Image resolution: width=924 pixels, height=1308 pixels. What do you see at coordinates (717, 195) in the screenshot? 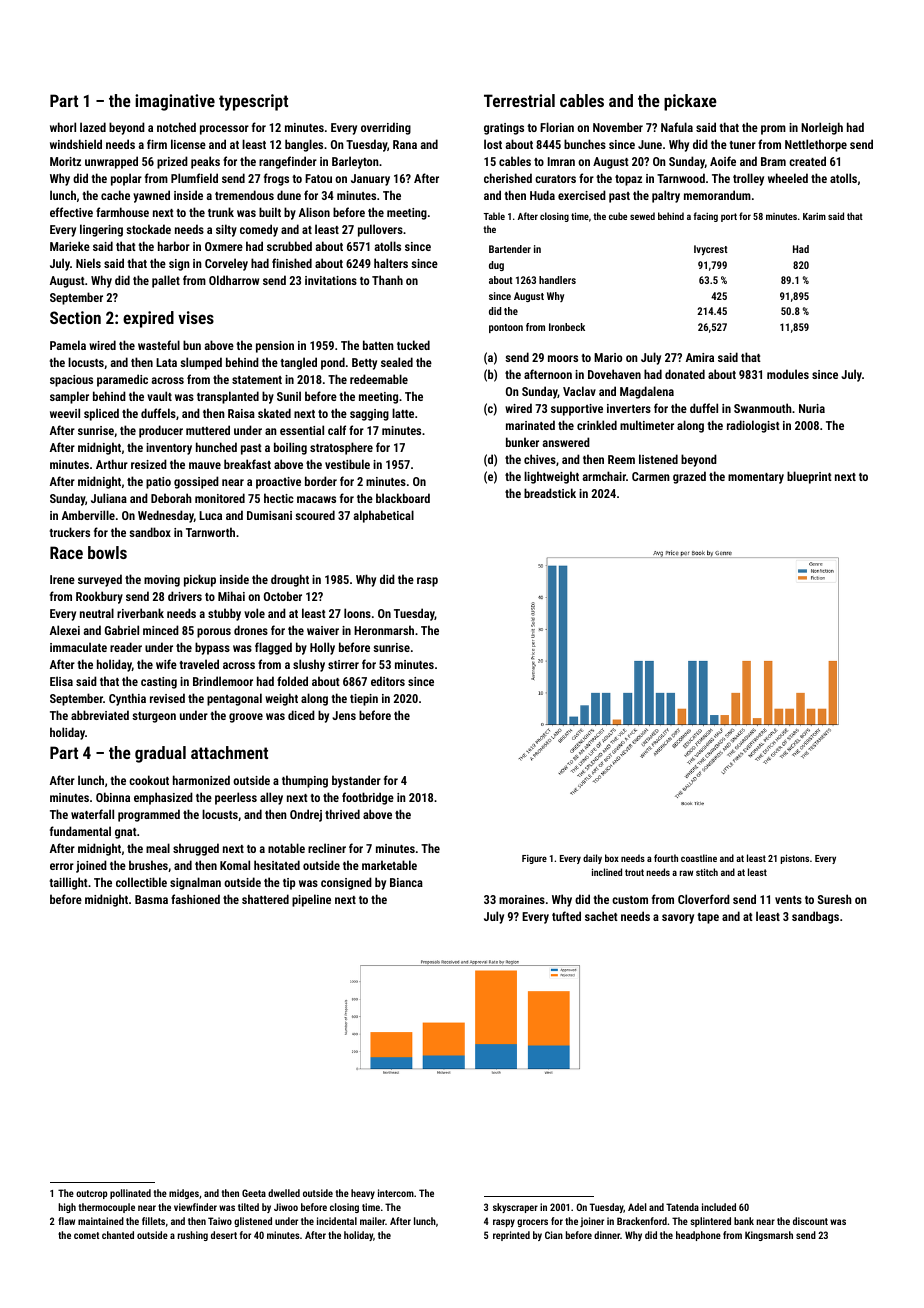
I see `memorandum` at bounding box center [717, 195].
